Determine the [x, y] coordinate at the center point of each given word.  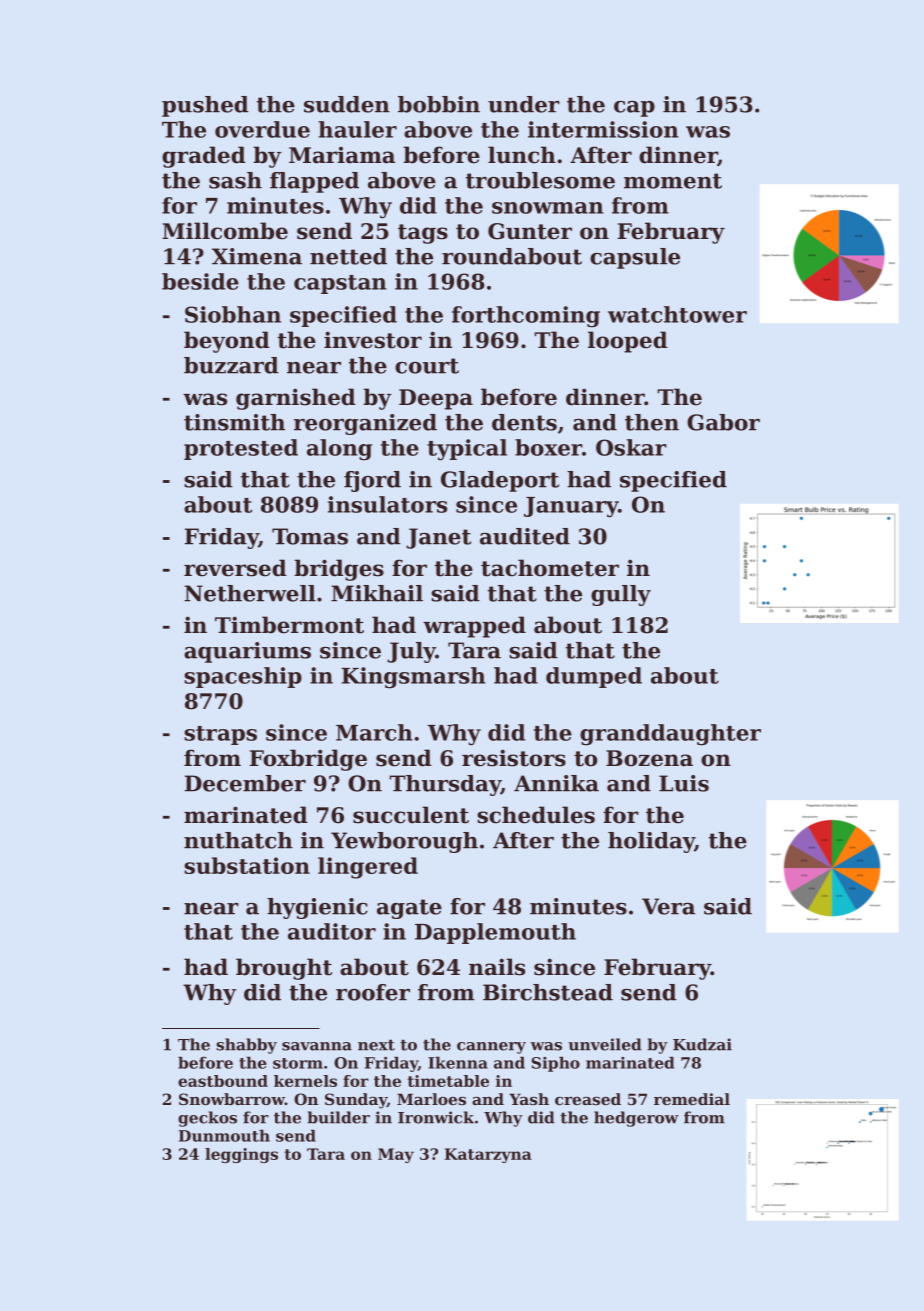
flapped [314, 182]
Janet [438, 538]
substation [247, 865]
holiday [651, 842]
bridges [339, 570]
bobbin [439, 104]
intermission [603, 129]
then [652, 422]
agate [409, 909]
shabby [246, 1046]
